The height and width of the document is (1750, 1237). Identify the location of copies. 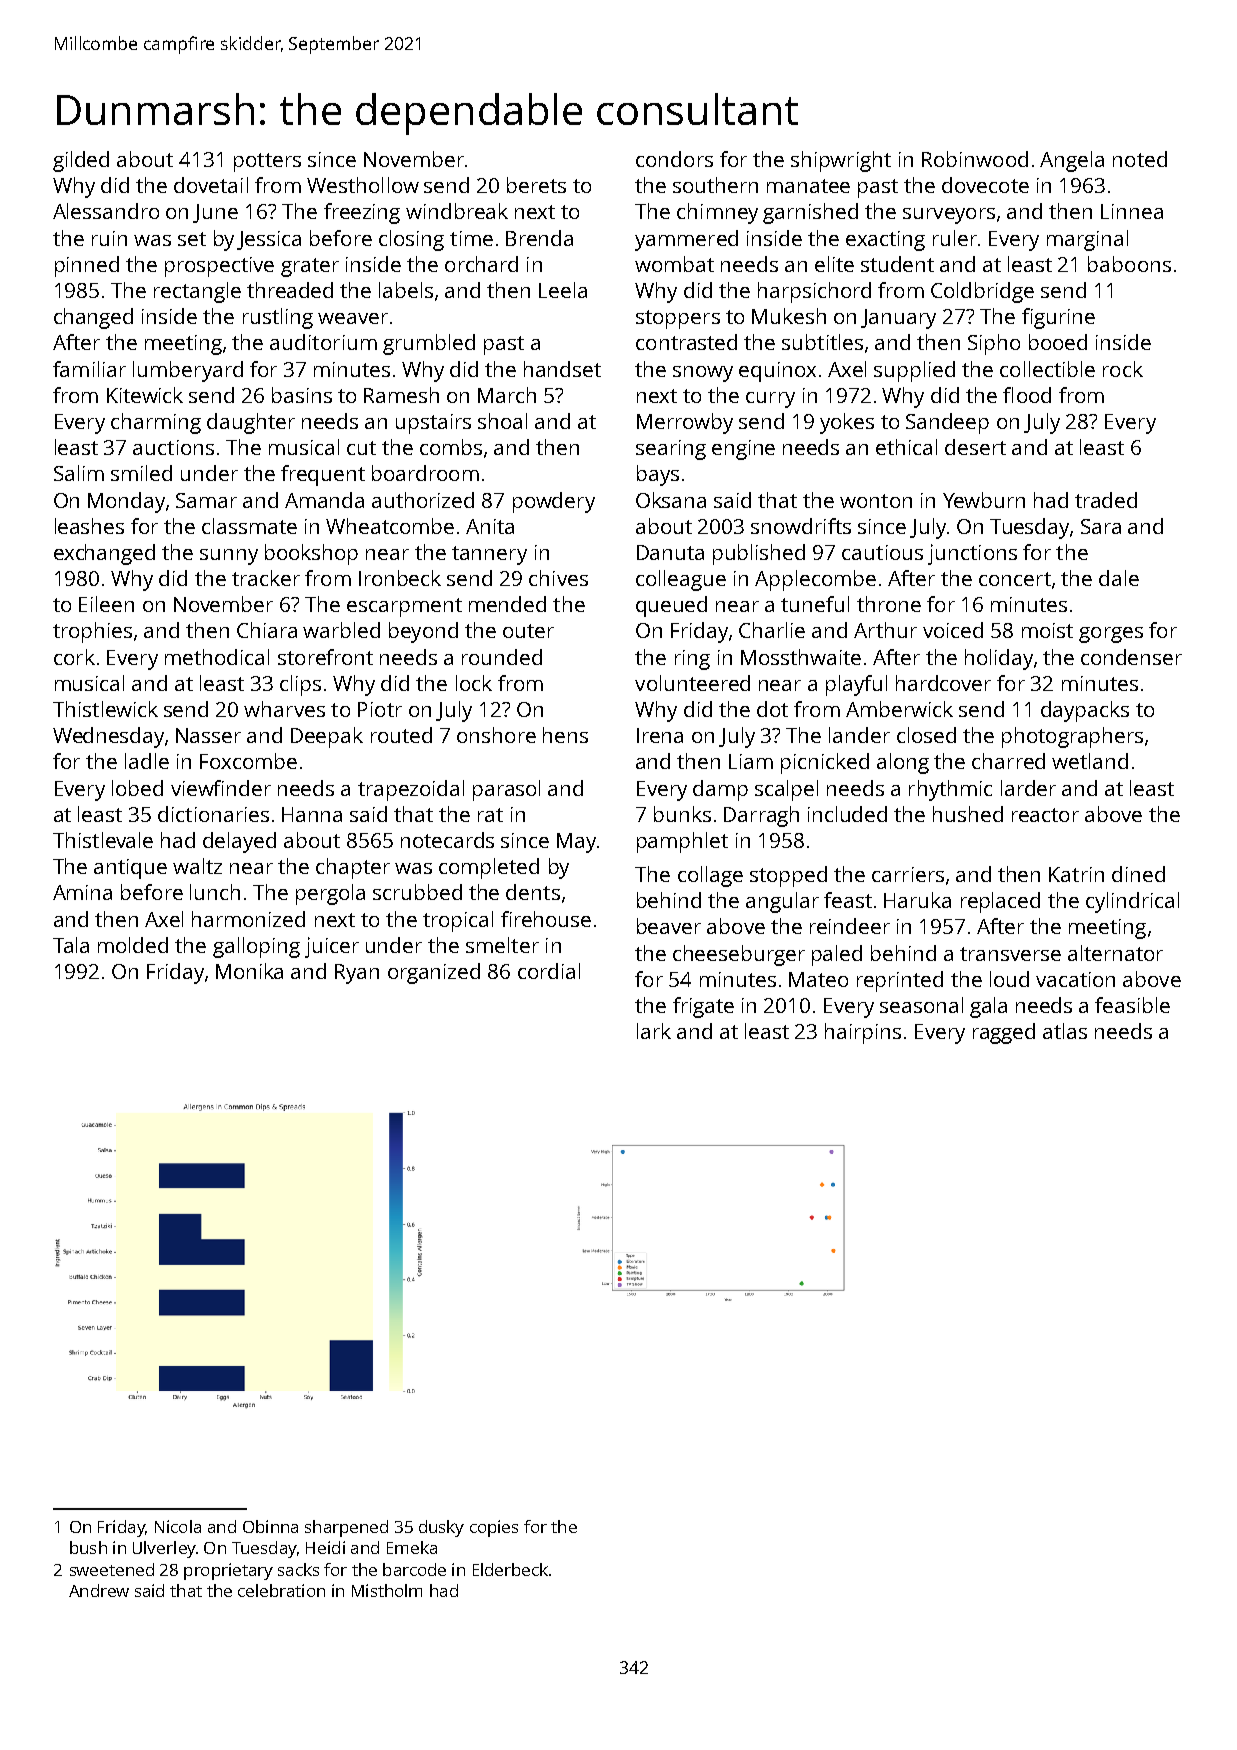
(494, 1528).
